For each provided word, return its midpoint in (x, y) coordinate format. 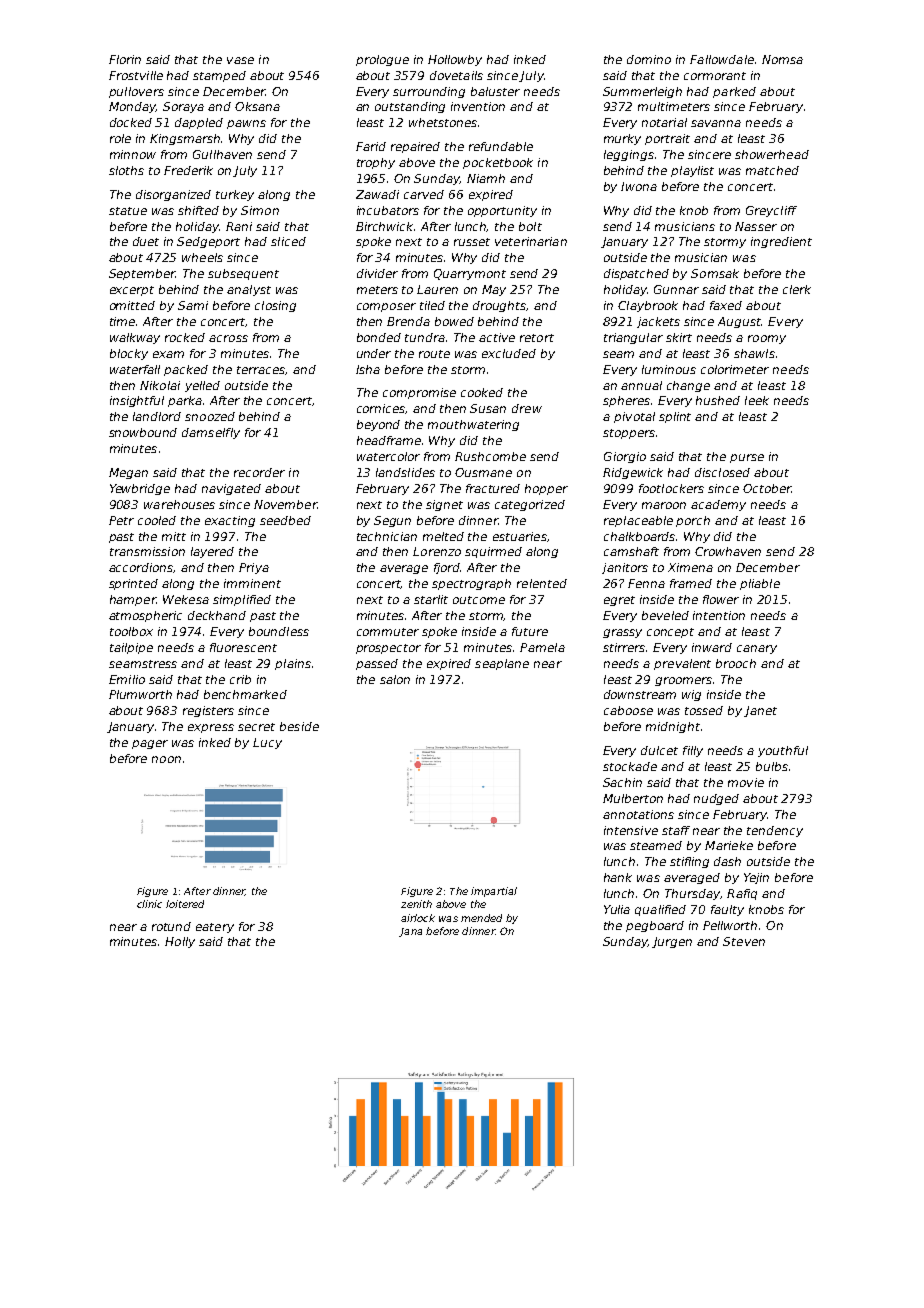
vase (240, 60)
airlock (418, 918)
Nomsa (782, 59)
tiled (432, 305)
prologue (382, 60)
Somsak (715, 273)
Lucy (267, 743)
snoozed (210, 416)
